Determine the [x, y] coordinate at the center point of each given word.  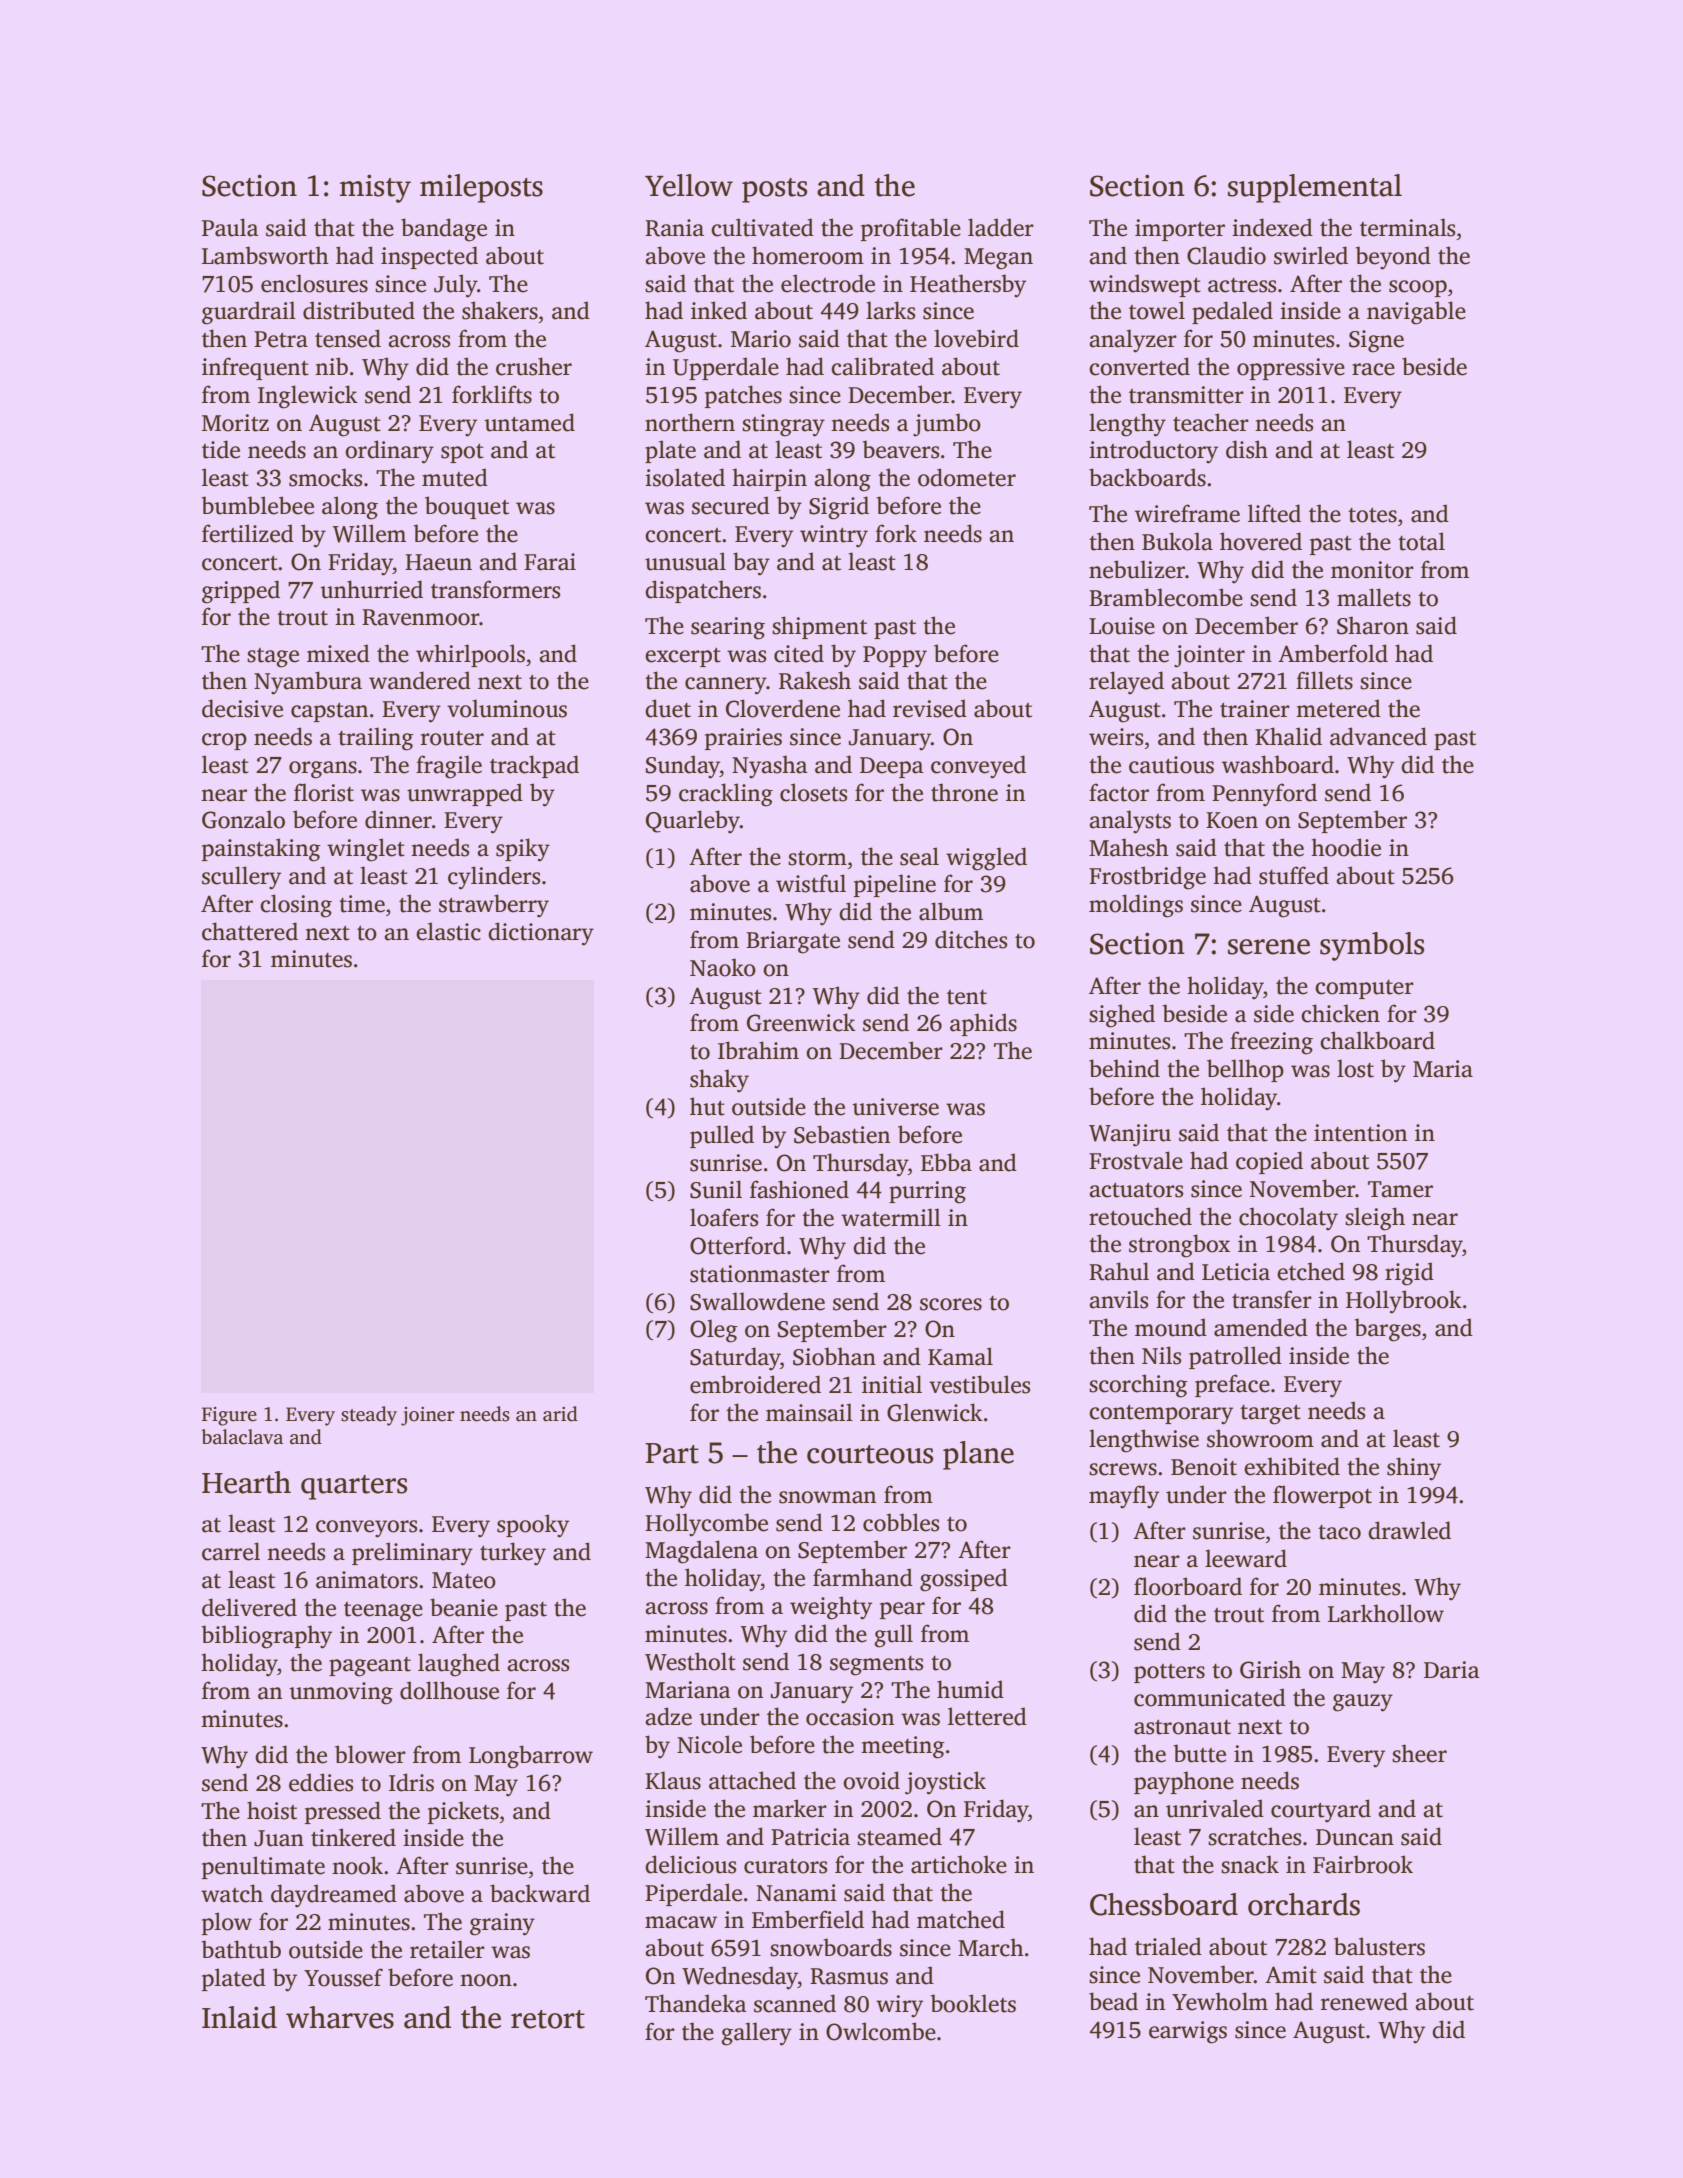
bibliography [267, 1637]
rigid [1409, 1274]
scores [951, 1304]
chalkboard [1377, 1040]
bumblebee [258, 505]
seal [919, 856]
